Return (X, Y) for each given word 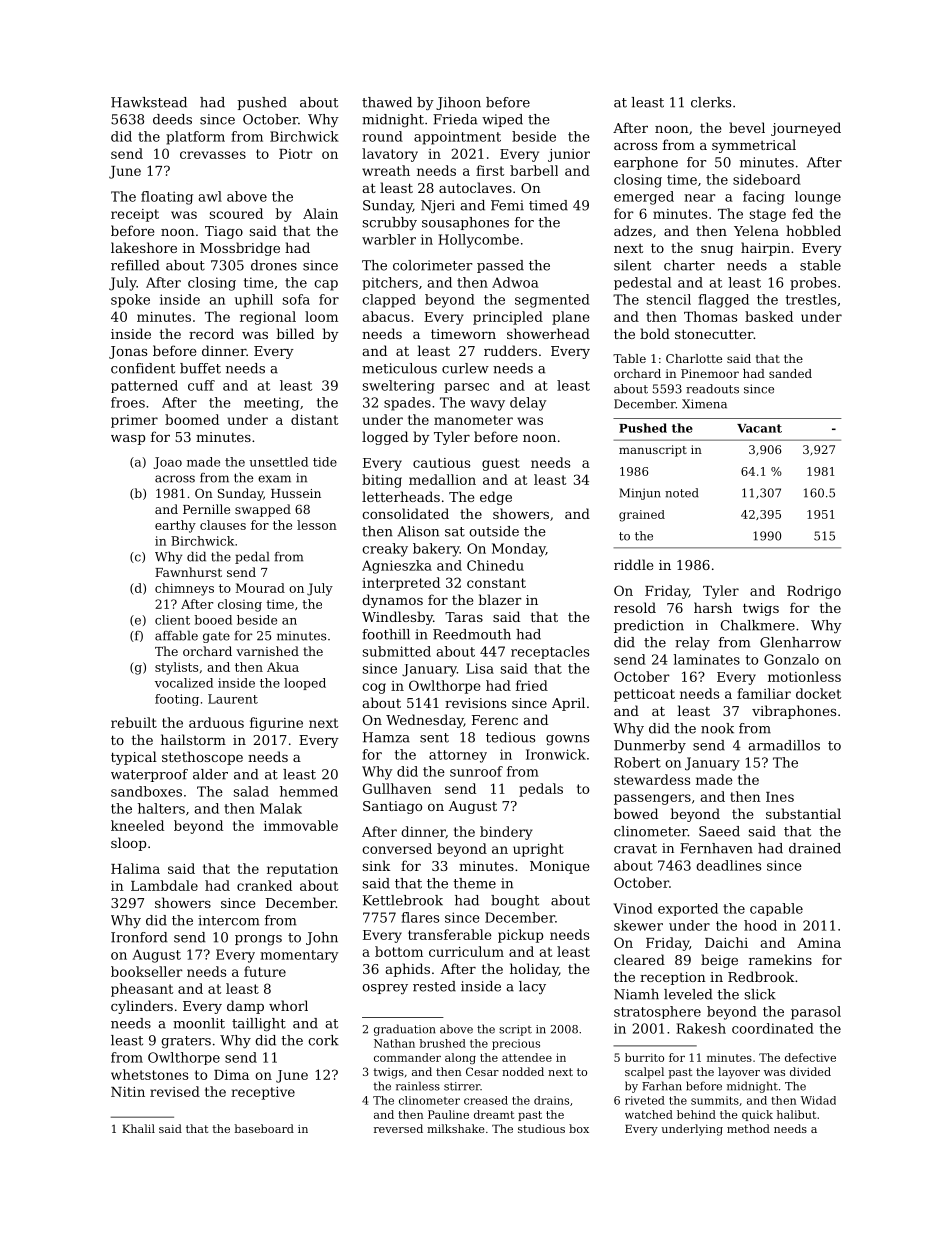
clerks (711, 102)
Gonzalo (791, 659)
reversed (398, 1128)
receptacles (550, 652)
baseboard (264, 1128)
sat (455, 532)
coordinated (773, 1028)
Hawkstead (149, 102)
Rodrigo (814, 592)
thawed (387, 102)
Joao (168, 463)
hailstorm (193, 739)
